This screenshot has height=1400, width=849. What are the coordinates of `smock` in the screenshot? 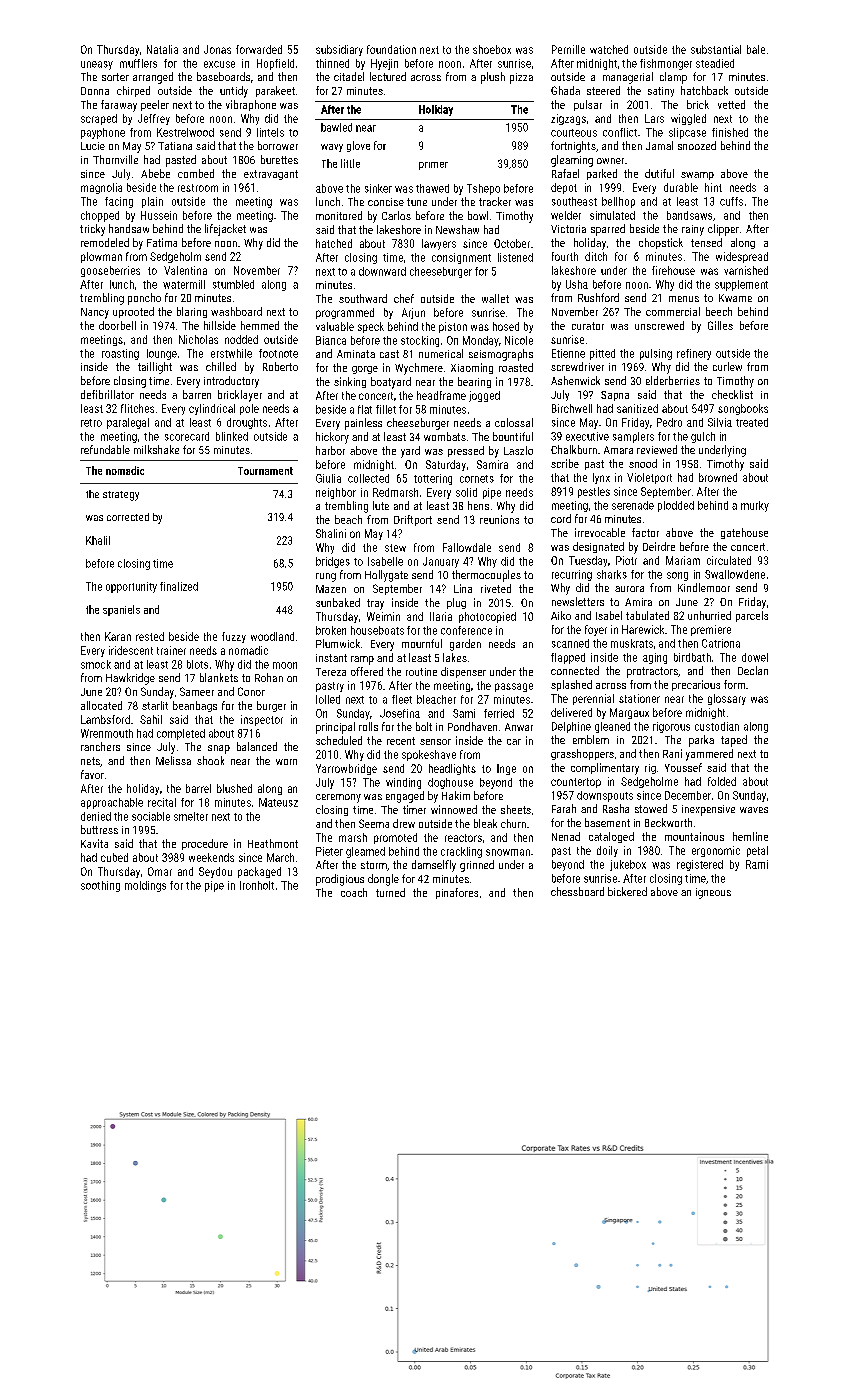 It's located at (96, 664).
